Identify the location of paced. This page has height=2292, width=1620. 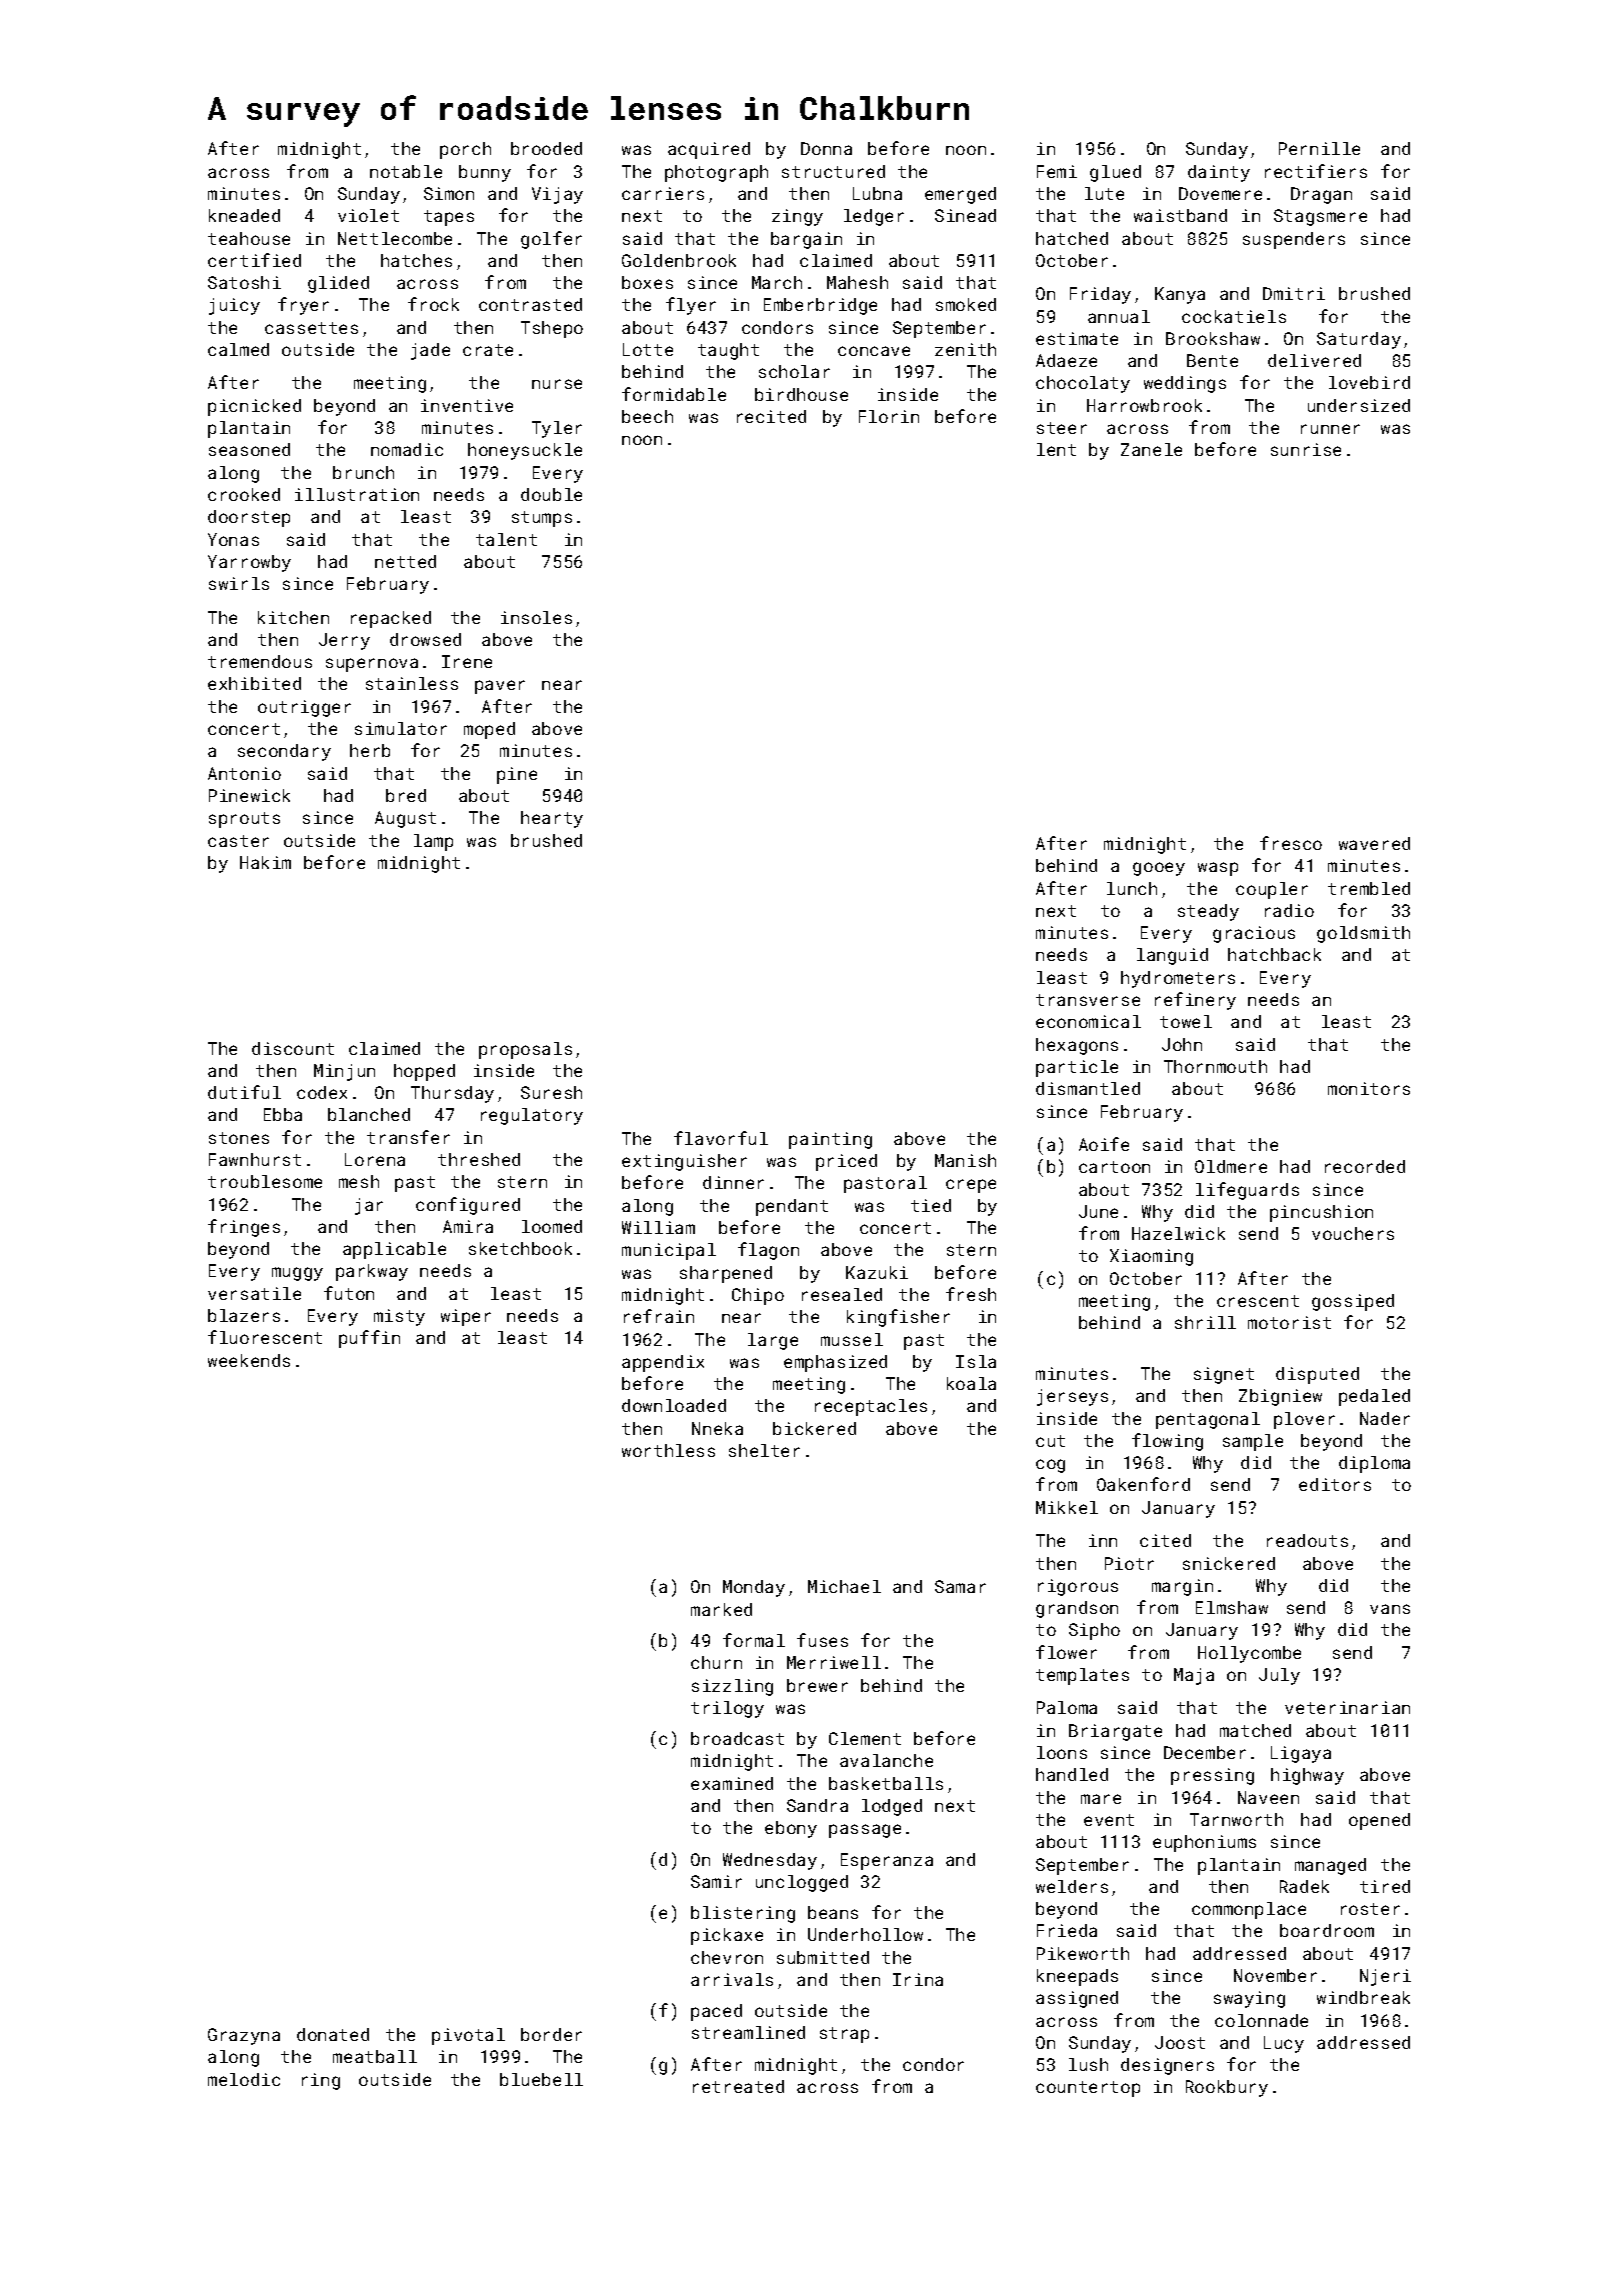
(716, 2012).
